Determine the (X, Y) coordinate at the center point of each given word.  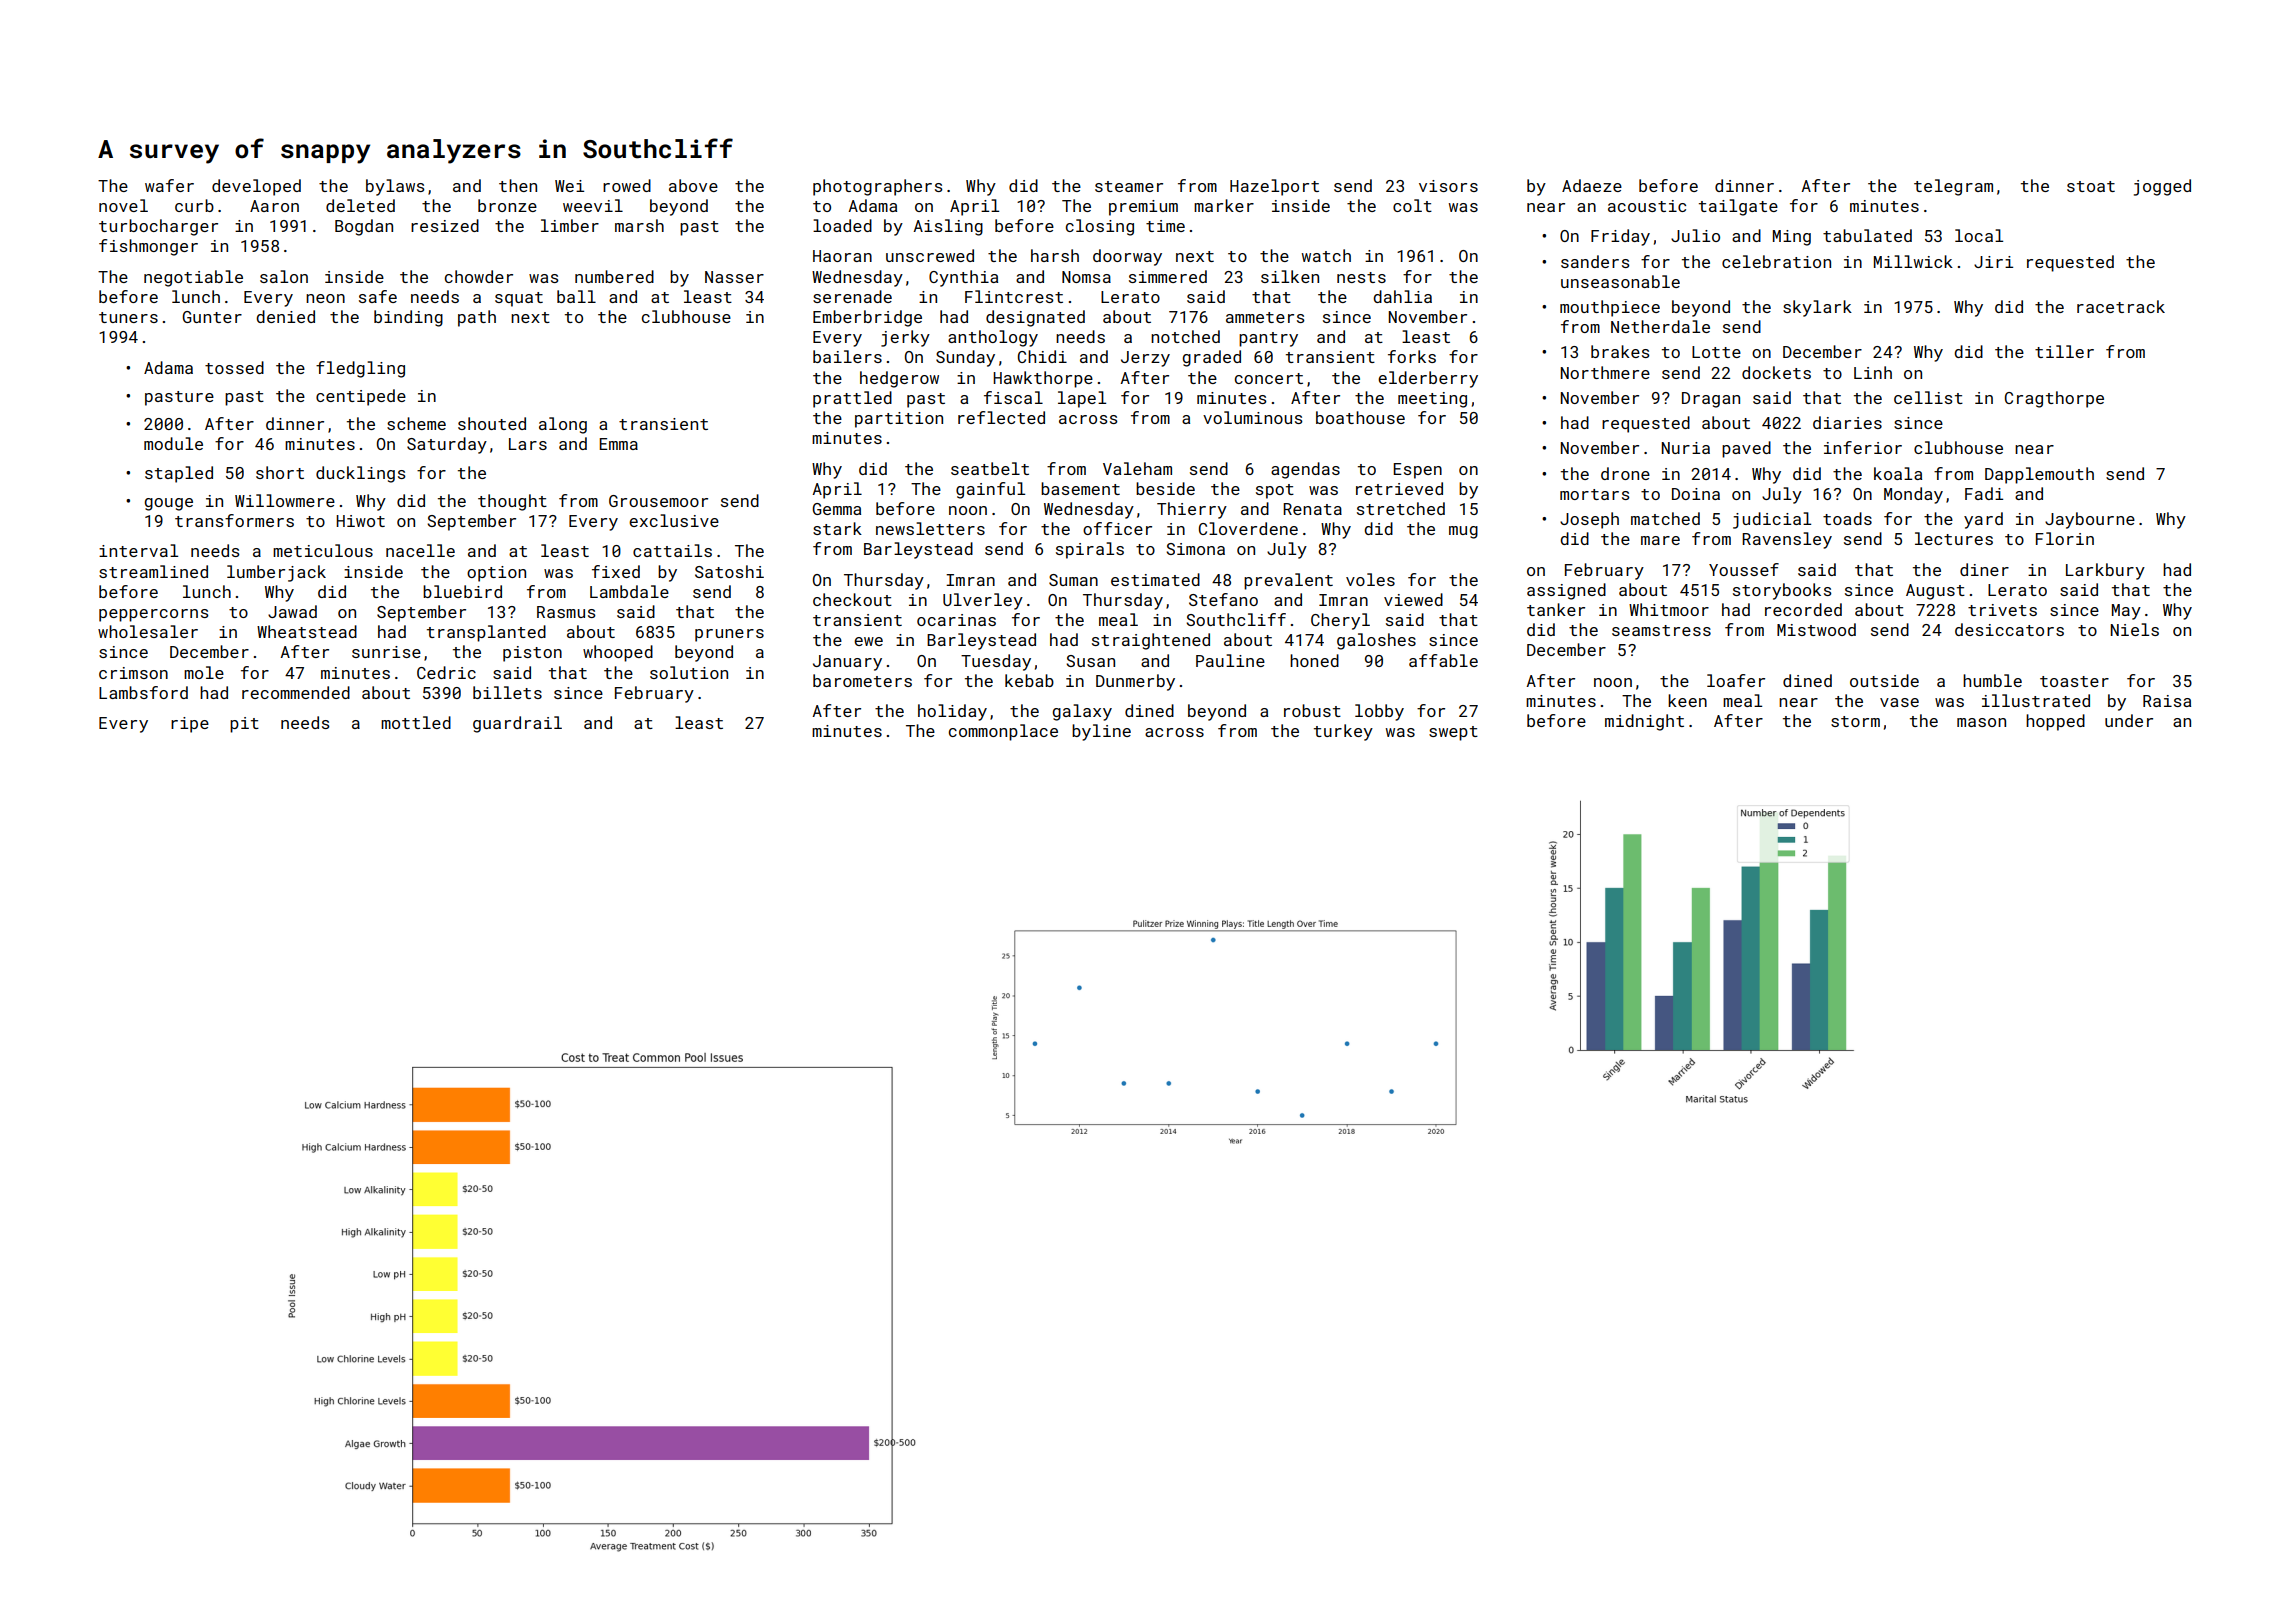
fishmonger (148, 247)
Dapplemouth (2039, 475)
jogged (2162, 187)
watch (1326, 255)
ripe (190, 725)
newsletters (930, 528)
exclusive (674, 520)
